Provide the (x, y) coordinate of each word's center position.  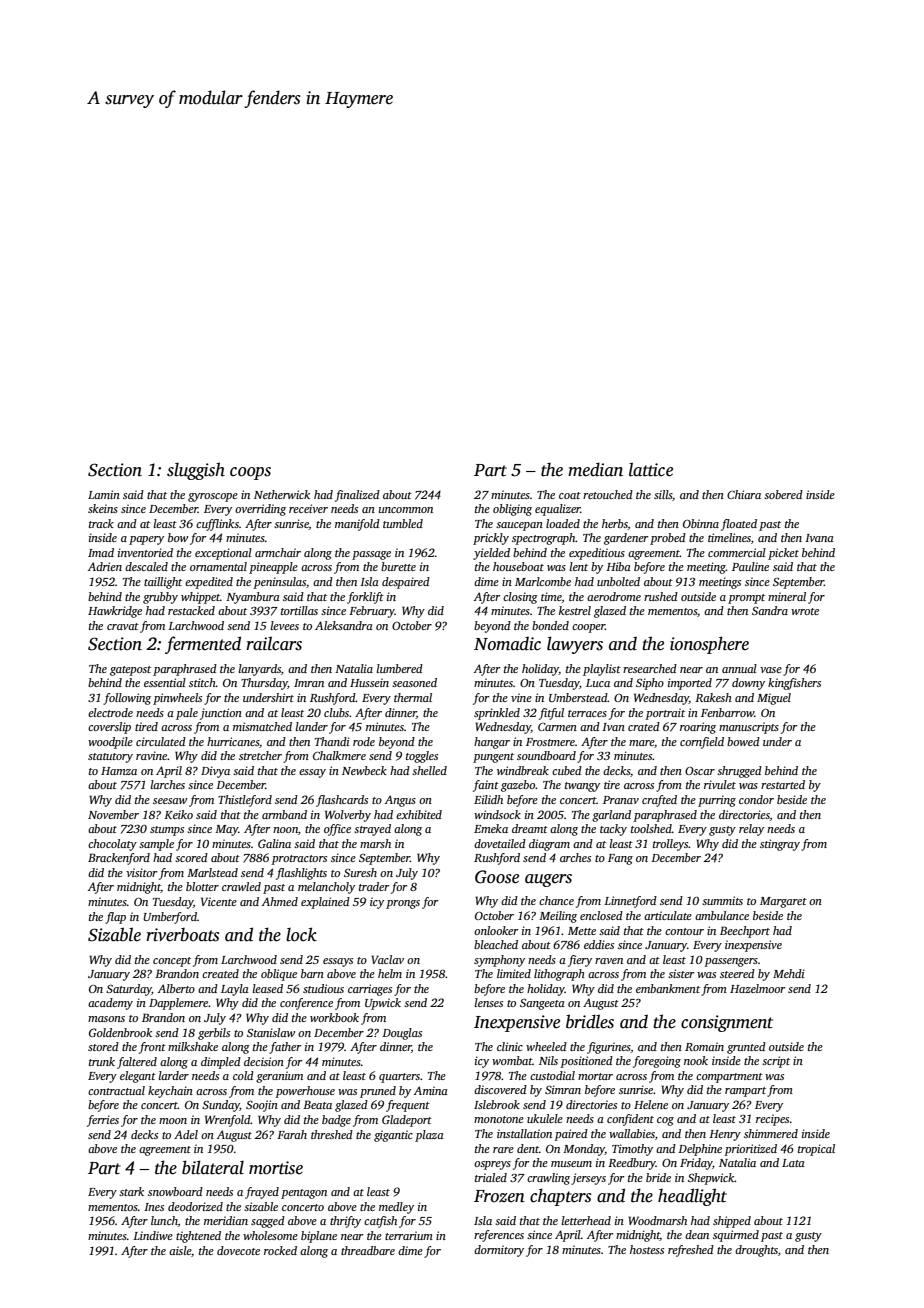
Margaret (783, 902)
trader (374, 886)
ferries (103, 1121)
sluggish (196, 471)
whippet (200, 598)
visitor (141, 872)
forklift (365, 598)
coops (250, 473)
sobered (783, 494)
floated (739, 525)
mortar (595, 1076)
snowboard (175, 1191)
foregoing (657, 1062)
